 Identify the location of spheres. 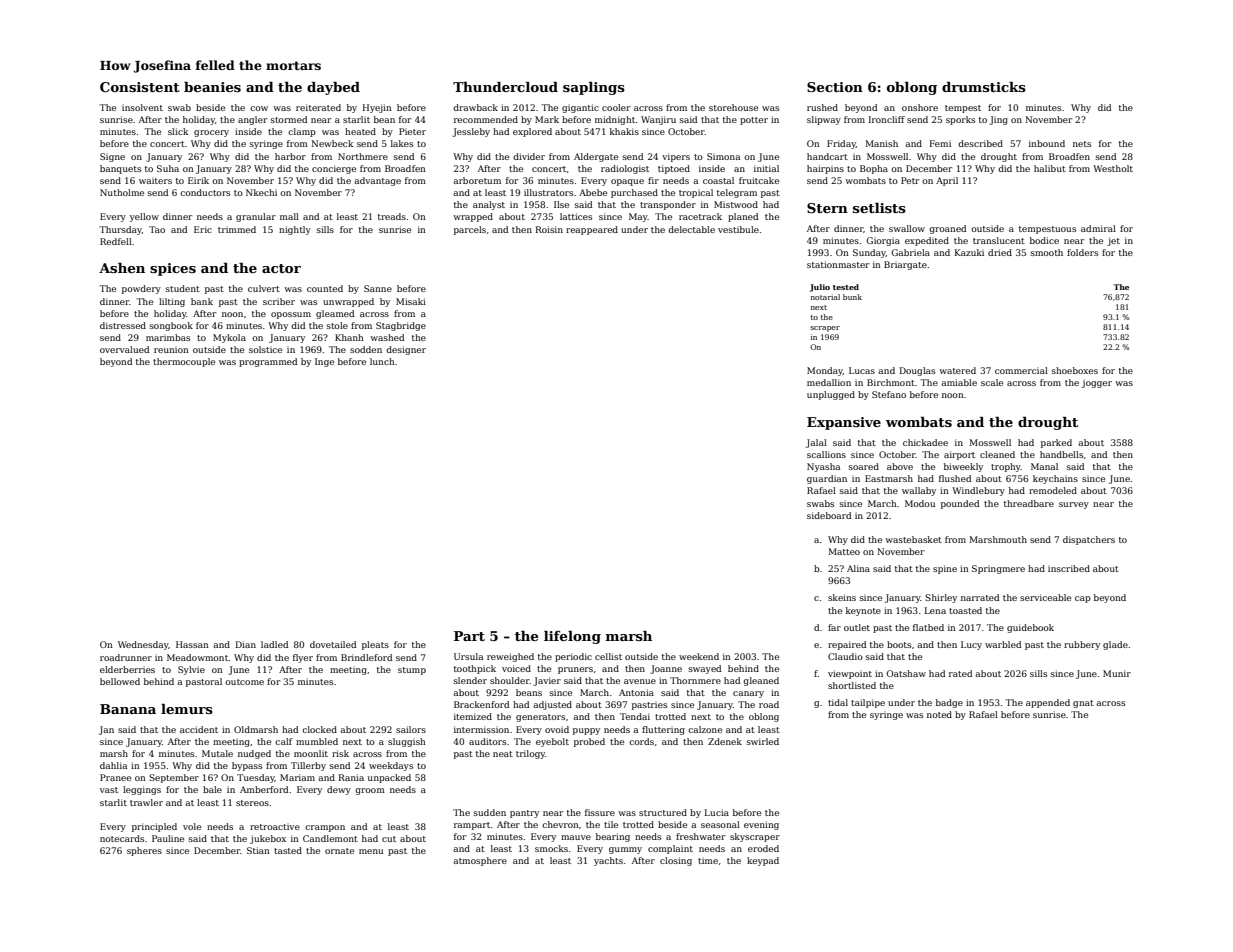
(144, 851).
